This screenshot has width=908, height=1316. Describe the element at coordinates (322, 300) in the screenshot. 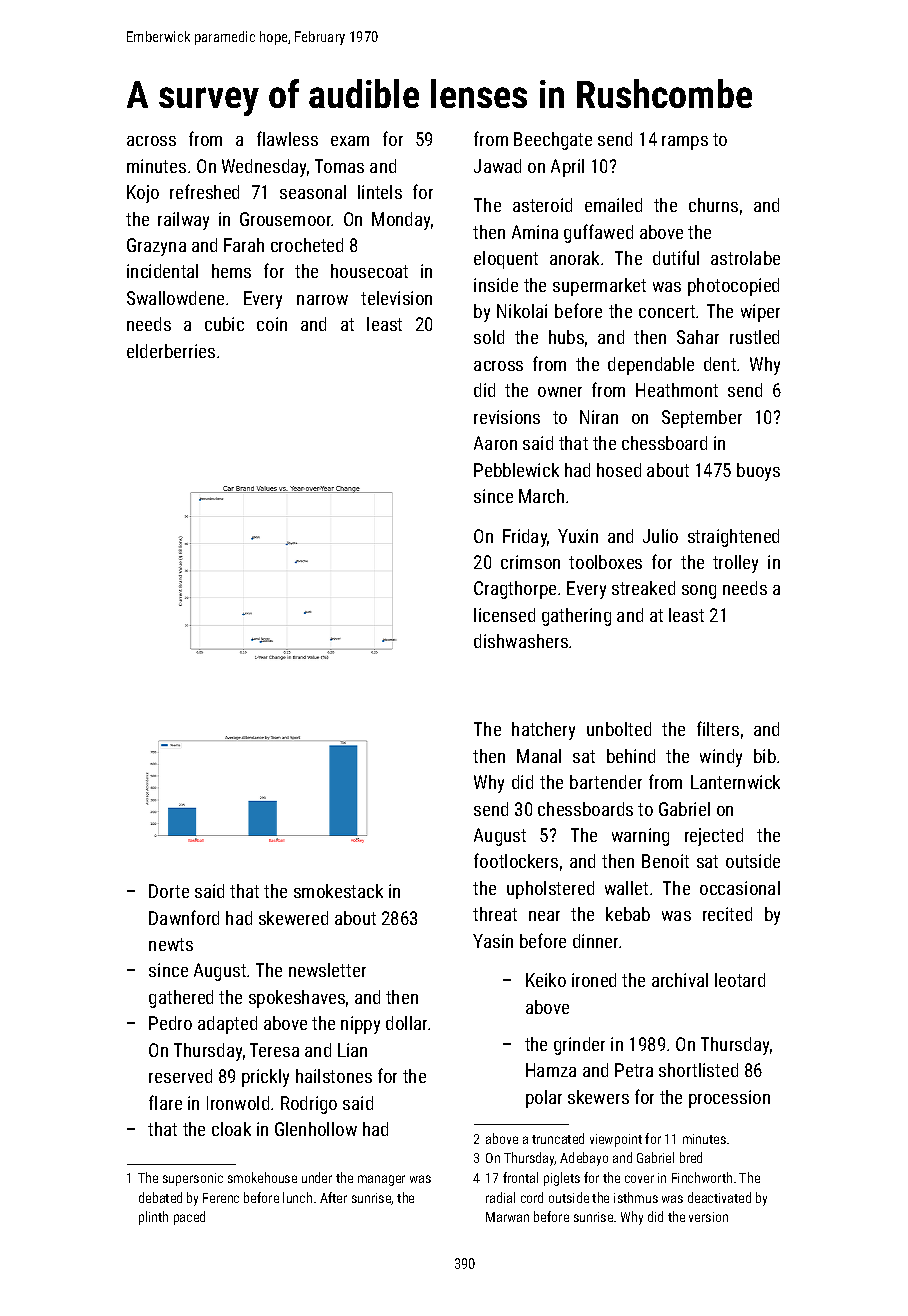

I see `narrow` at that location.
